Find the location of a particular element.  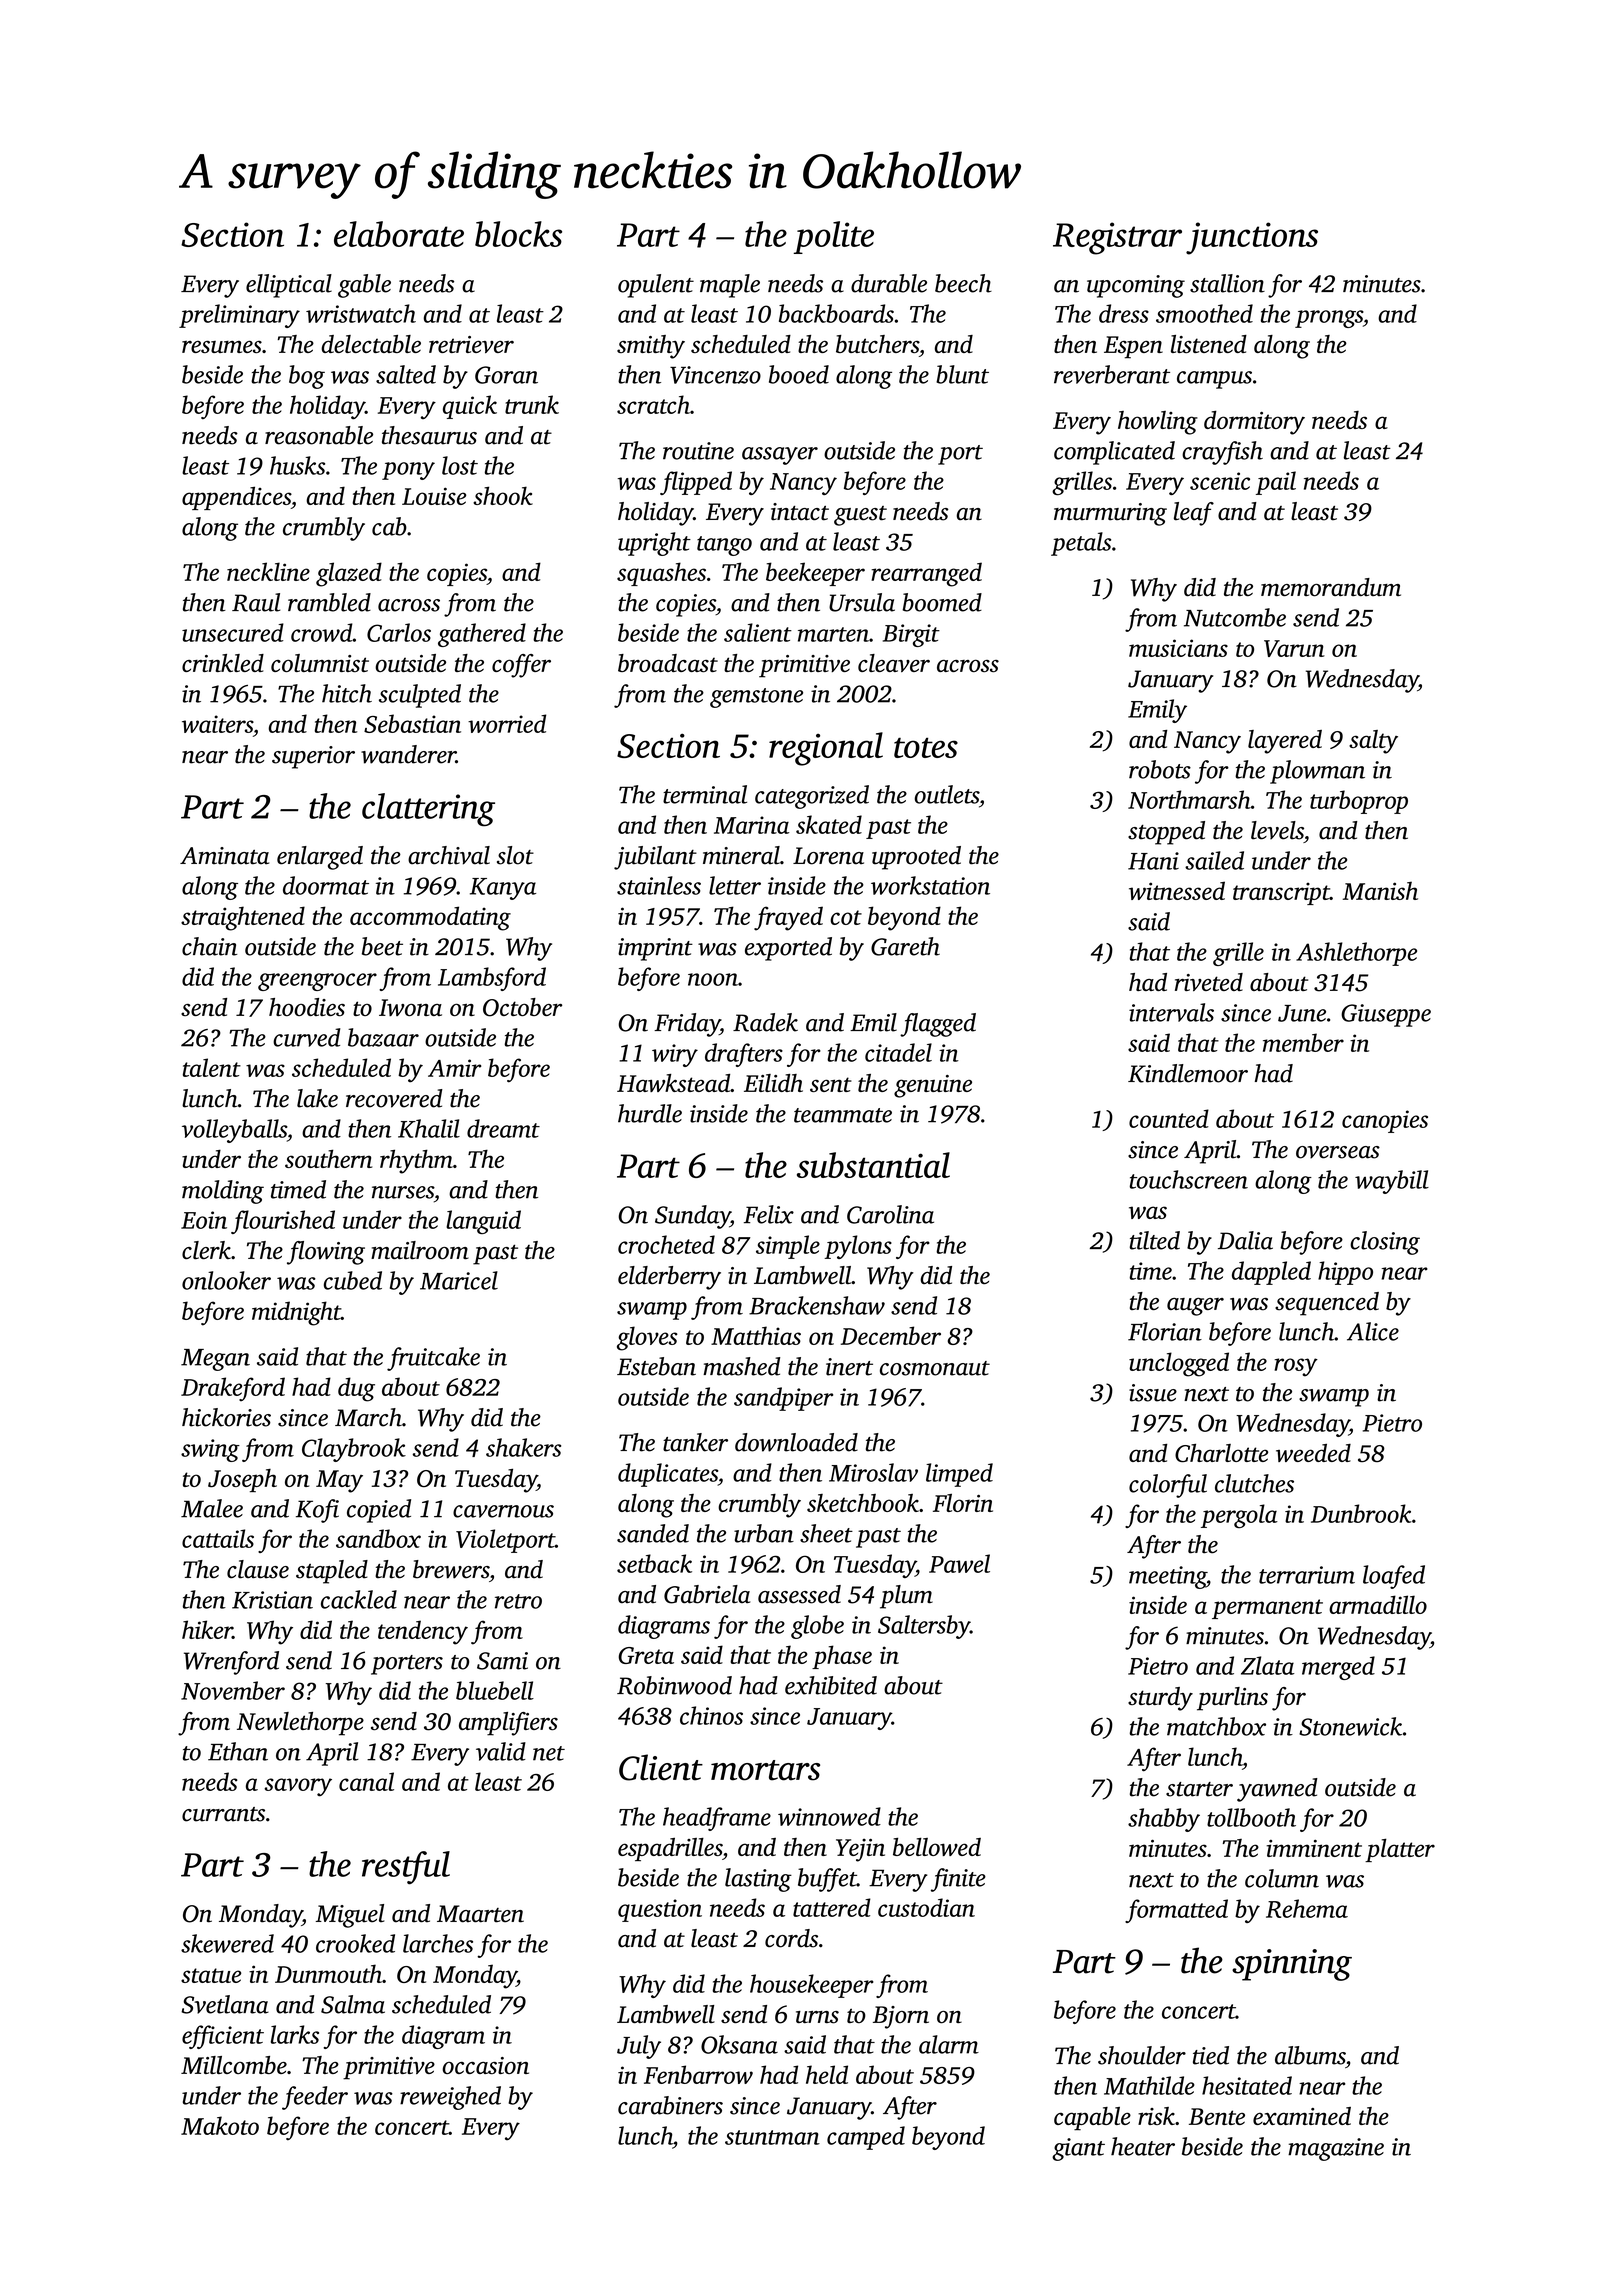

memorandum is located at coordinates (1331, 587).
